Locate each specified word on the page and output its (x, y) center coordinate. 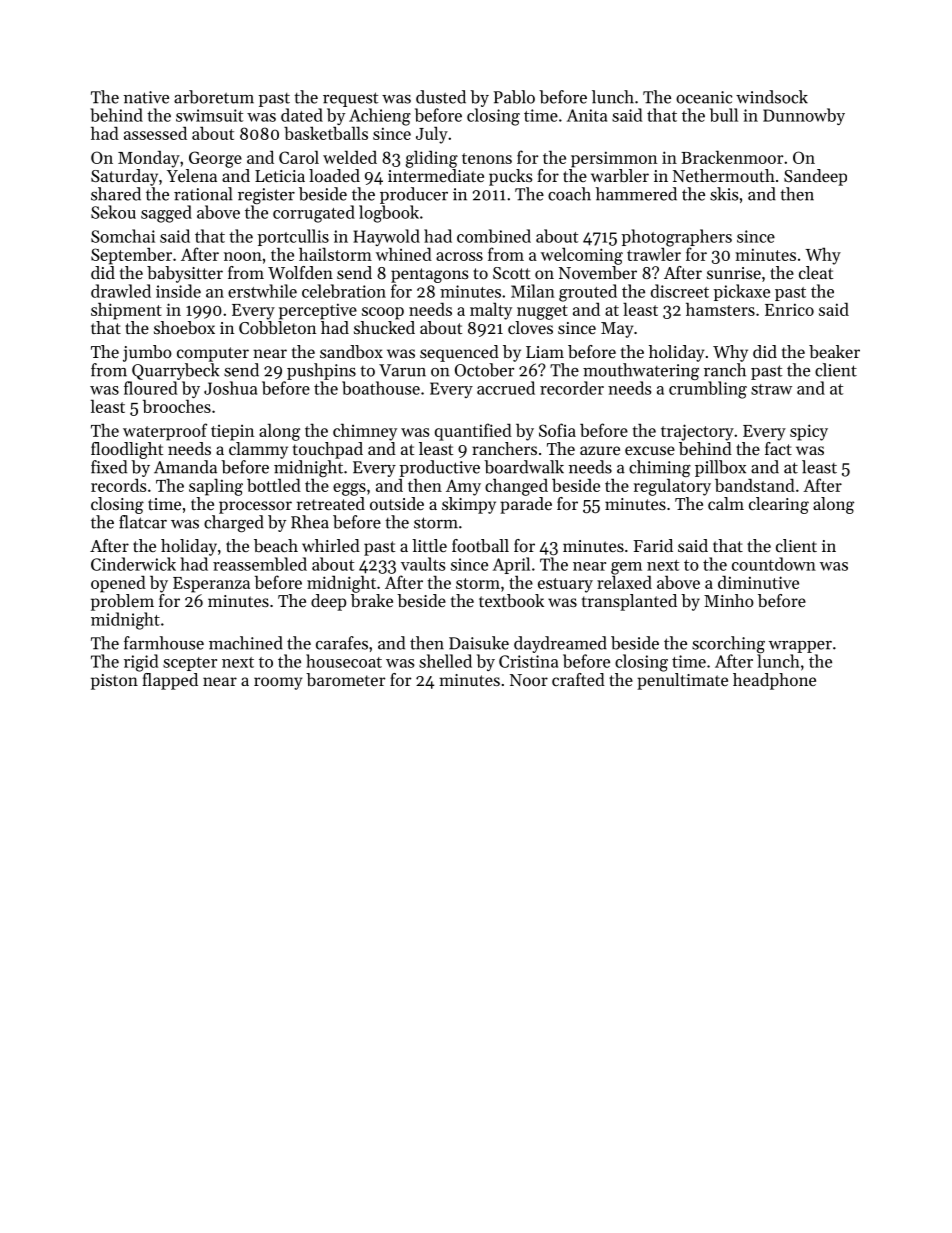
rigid (141, 663)
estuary (565, 585)
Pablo (514, 97)
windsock (772, 97)
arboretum (214, 97)
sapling (216, 487)
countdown (774, 564)
